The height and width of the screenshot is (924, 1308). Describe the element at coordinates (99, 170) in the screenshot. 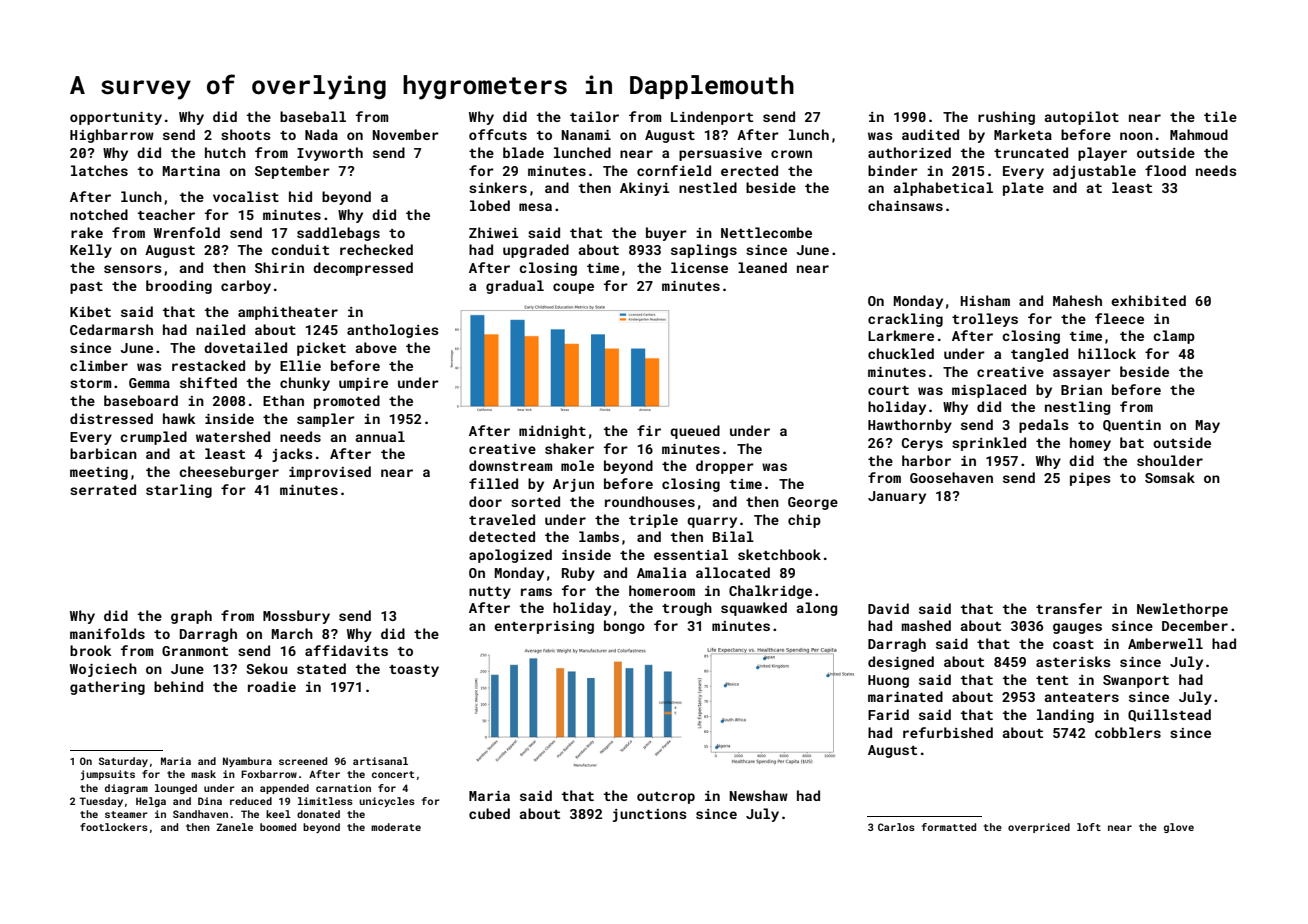

I see `latches` at that location.
